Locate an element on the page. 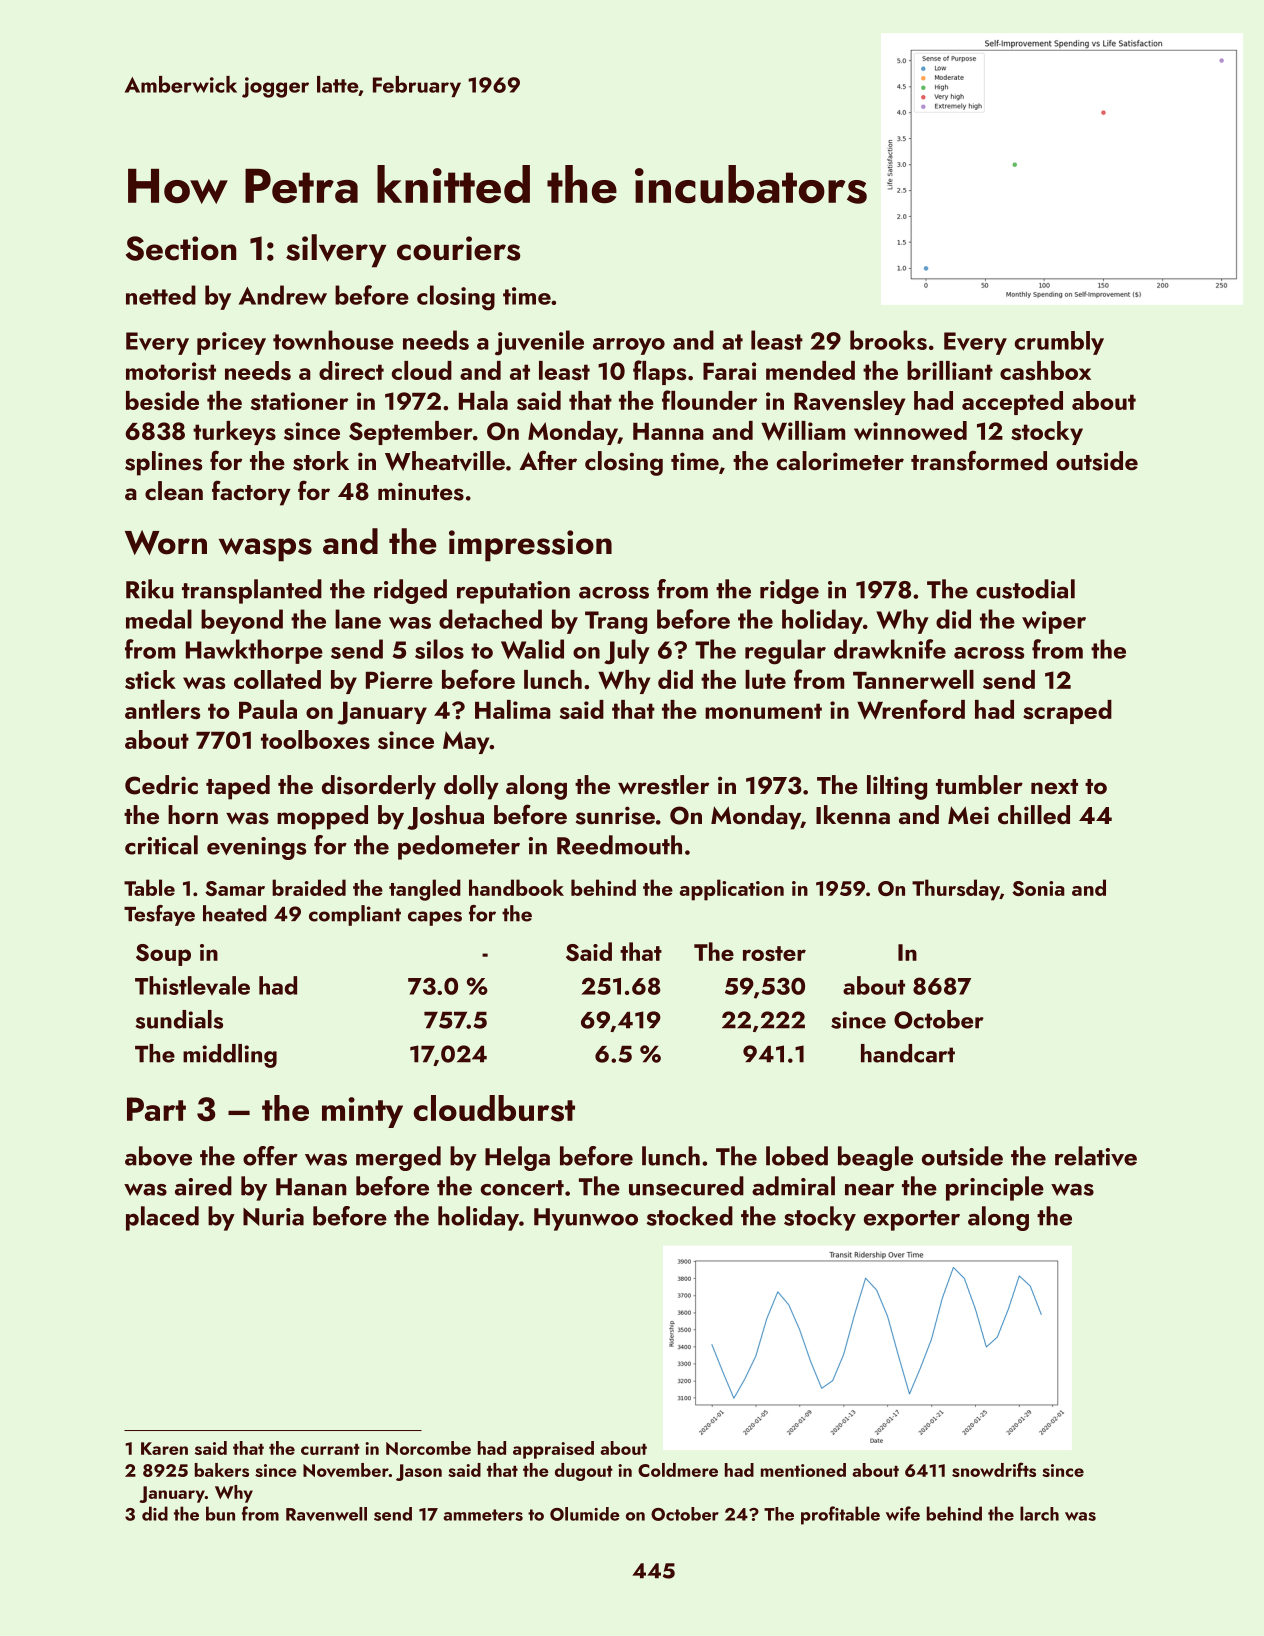 This document has height=1636, width=1264. larch is located at coordinates (1039, 1513).
